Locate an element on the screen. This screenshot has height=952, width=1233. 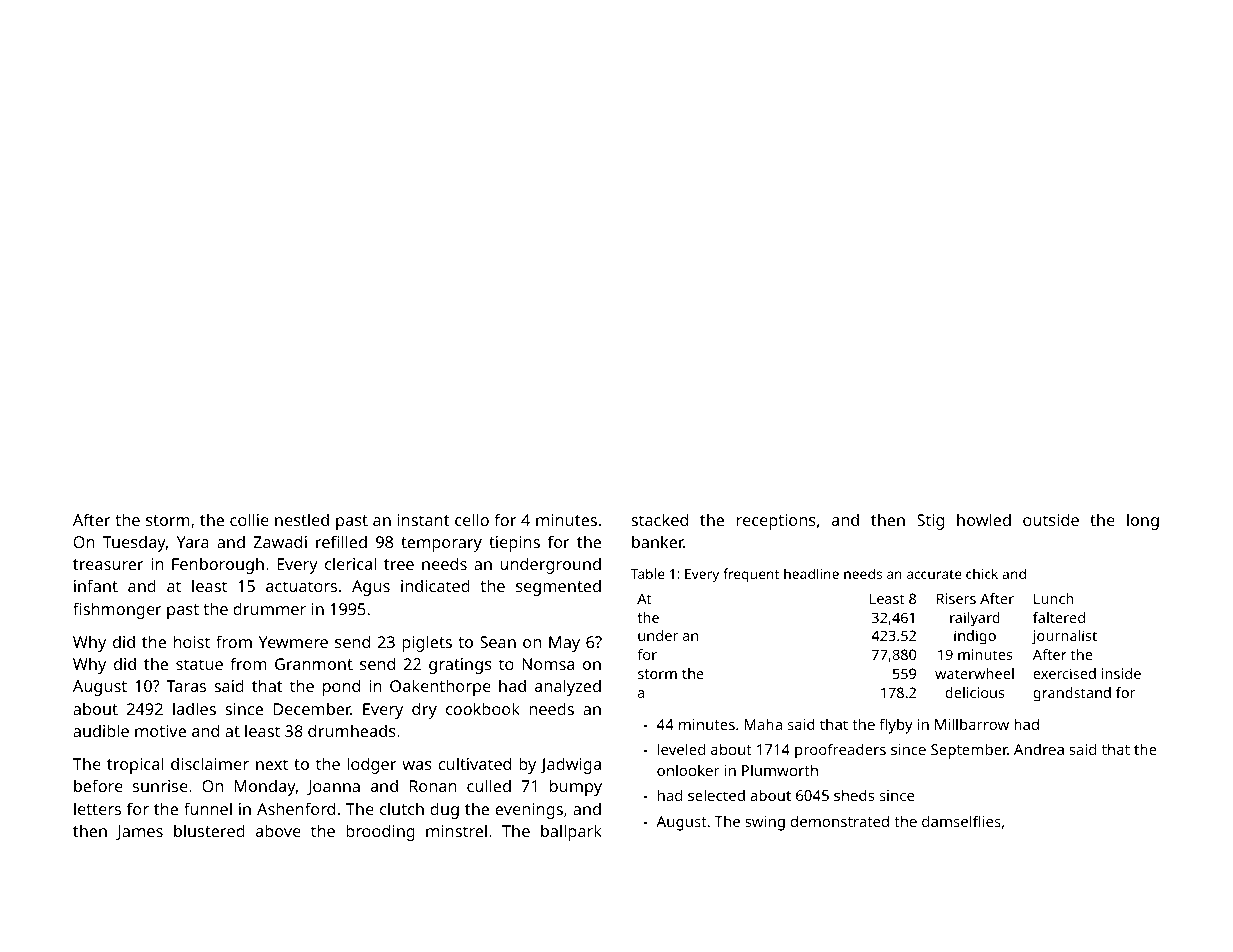
James is located at coordinates (139, 832).
